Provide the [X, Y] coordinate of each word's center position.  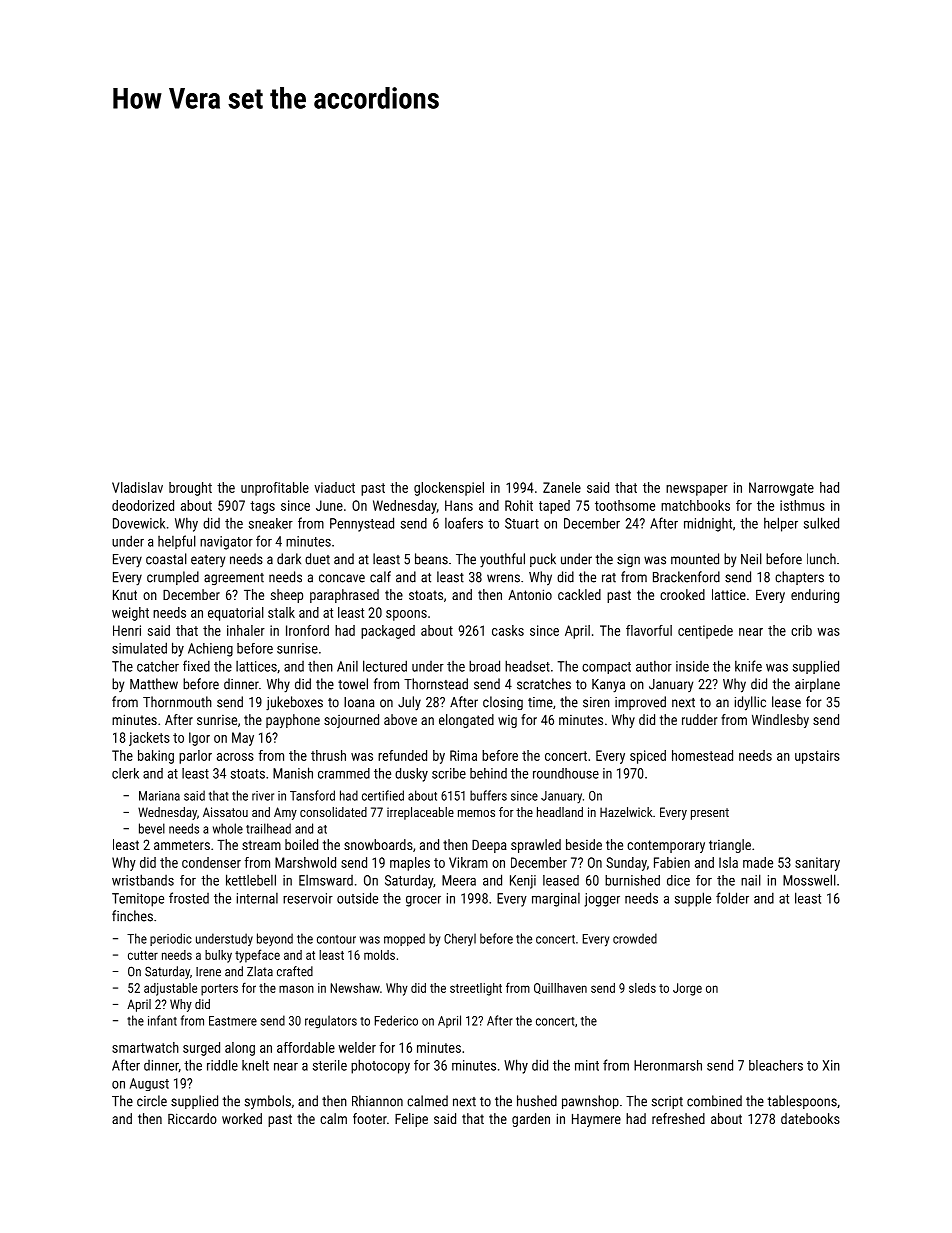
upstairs [817, 757]
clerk [125, 773]
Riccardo [192, 1118]
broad [484, 666]
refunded [402, 755]
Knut [125, 595]
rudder [699, 719]
